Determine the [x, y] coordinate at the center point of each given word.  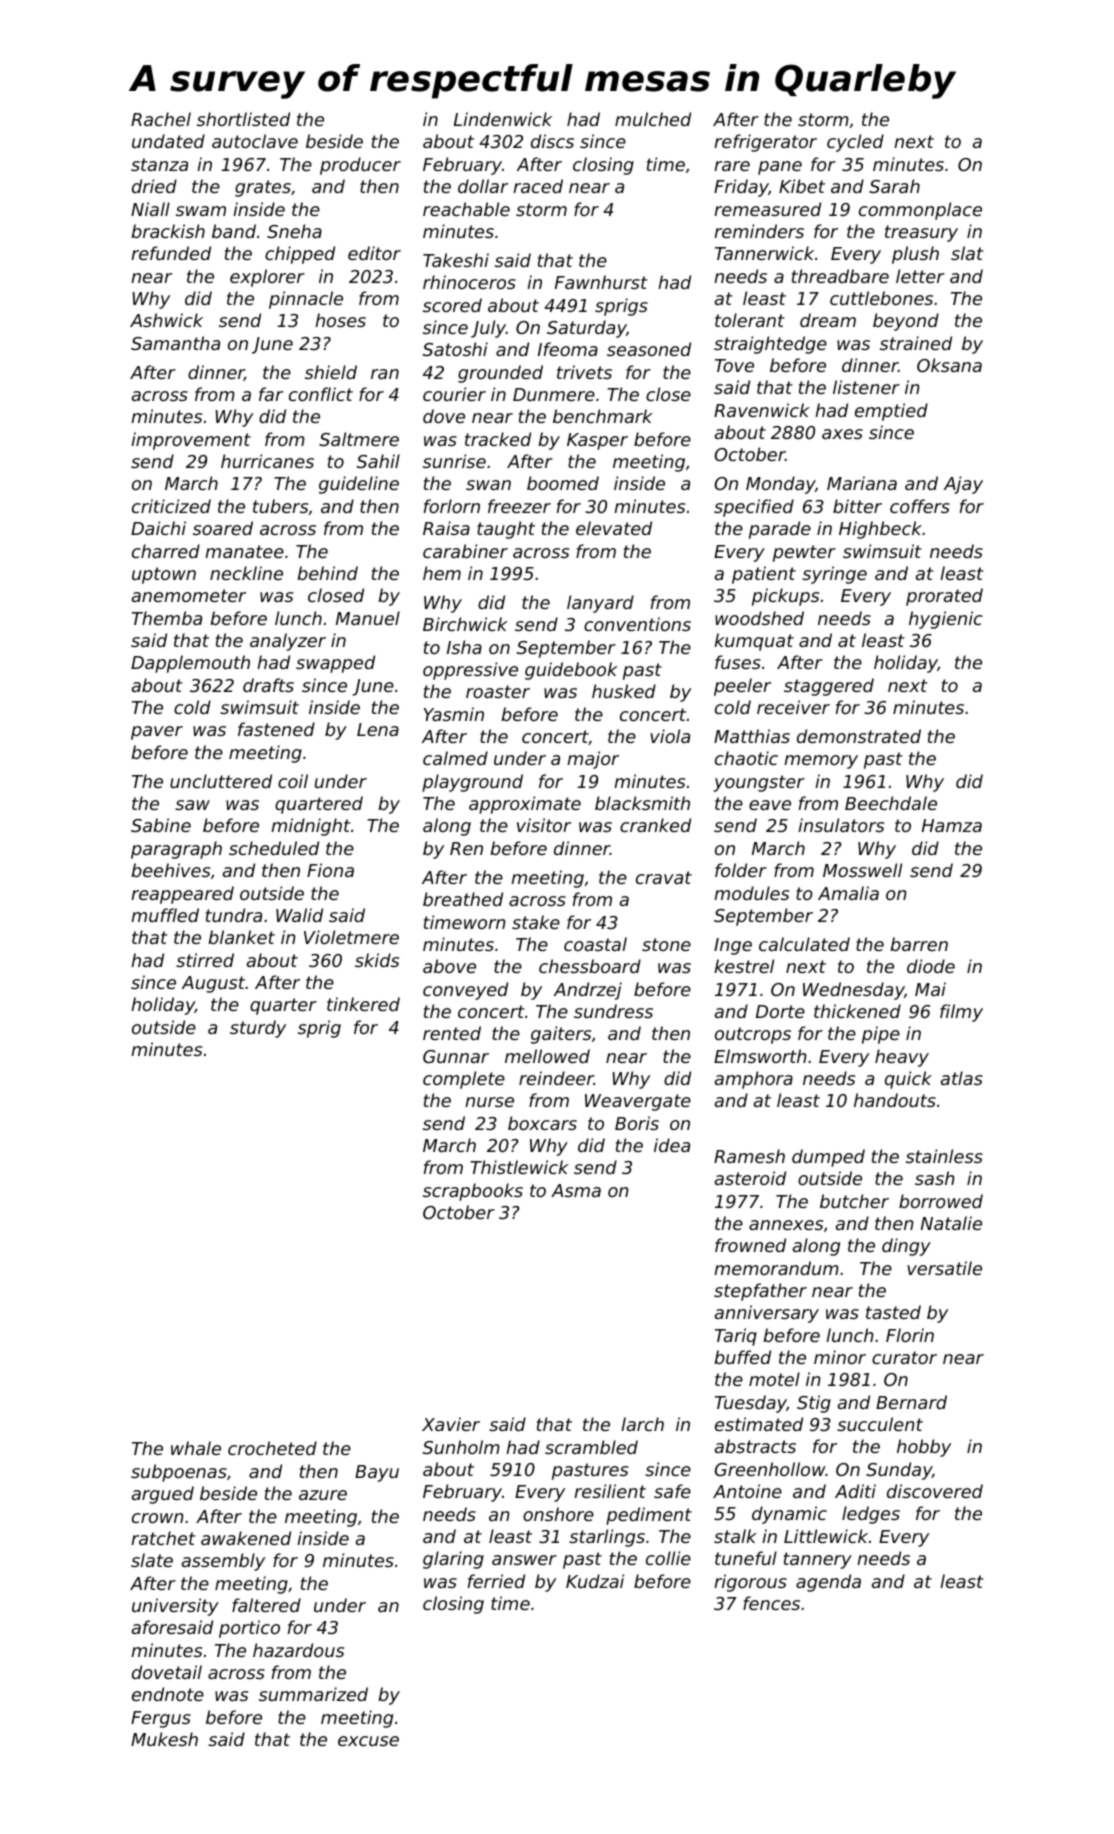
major [593, 760]
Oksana [949, 365]
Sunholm [461, 1447]
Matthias [752, 736]
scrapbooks [473, 1192]
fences [771, 1603]
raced [538, 186]
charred [166, 551]
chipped [300, 255]
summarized [313, 1694]
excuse [368, 1741]
